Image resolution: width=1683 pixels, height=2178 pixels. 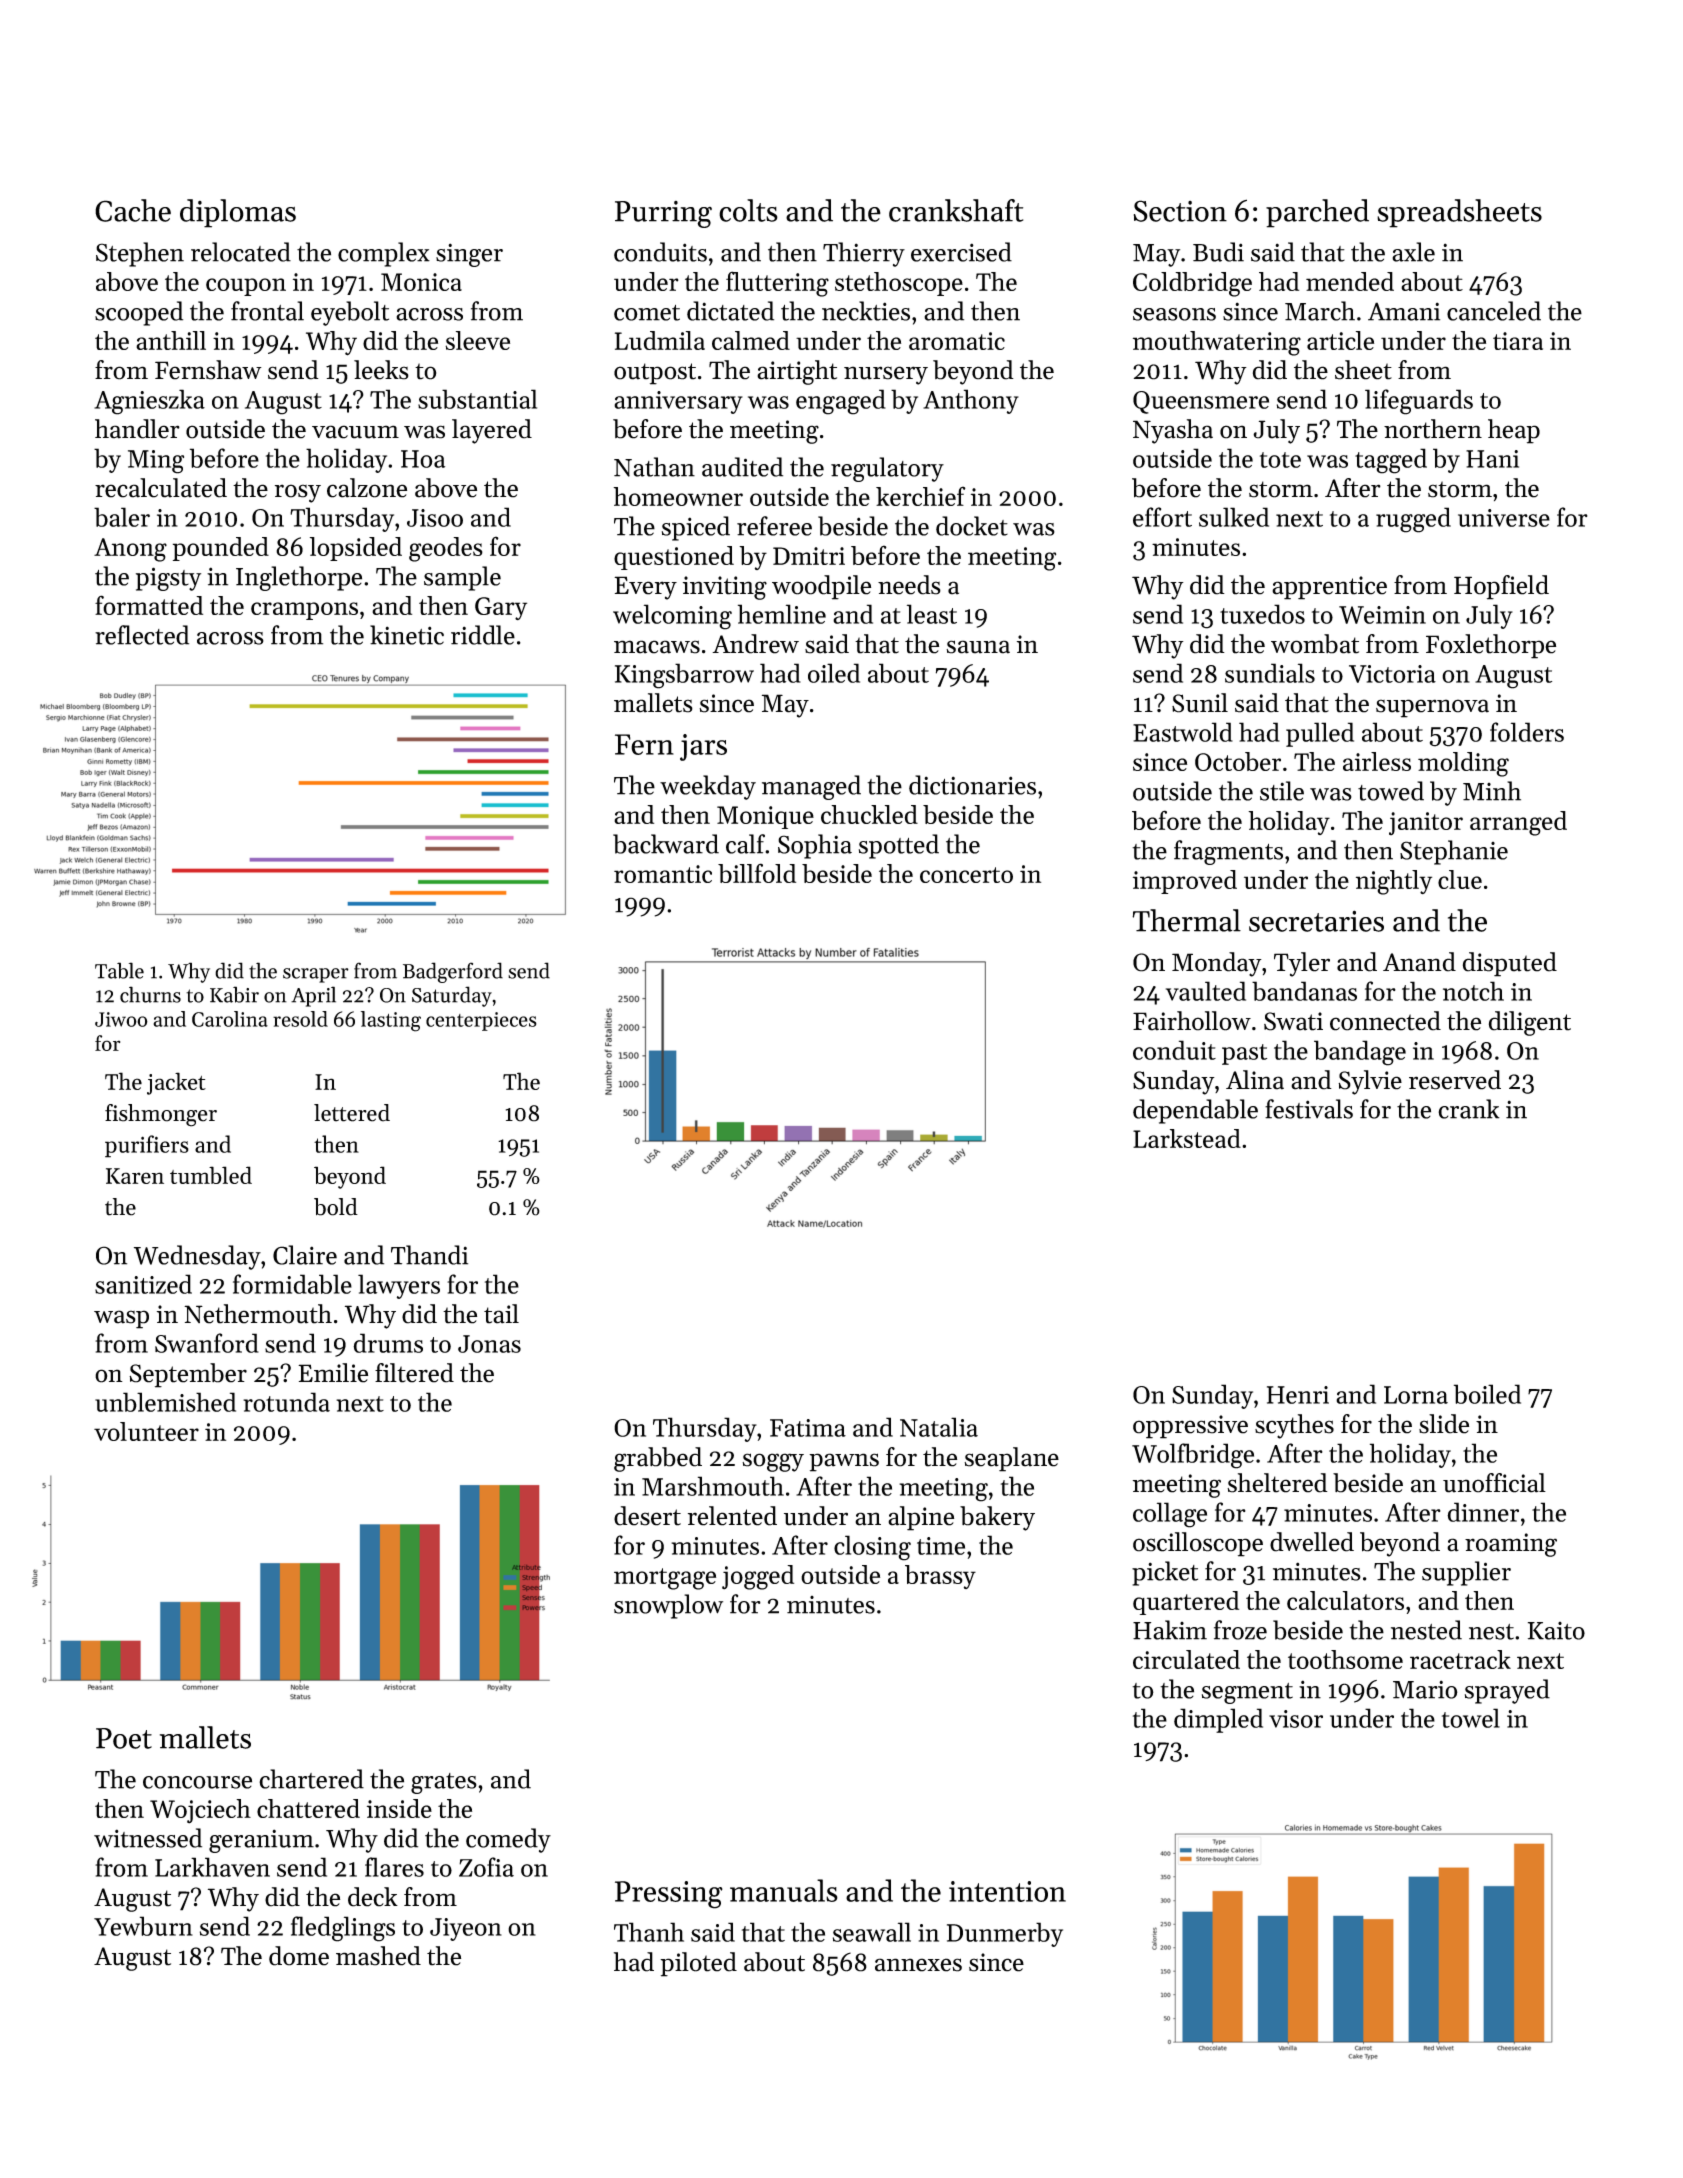 I want to click on towed, so click(x=1391, y=791).
